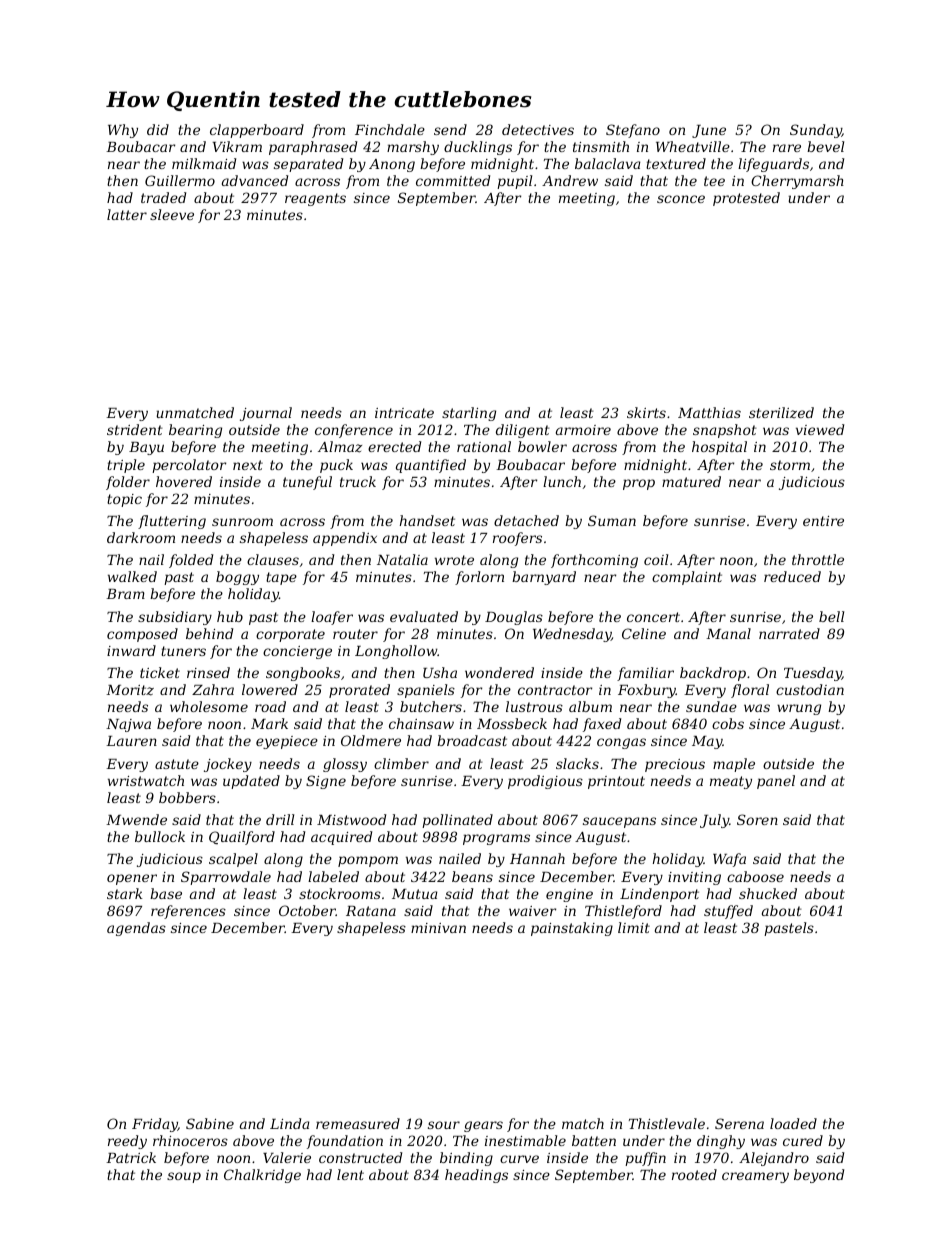 This page has height=1233, width=952. I want to click on Anong, so click(392, 165).
